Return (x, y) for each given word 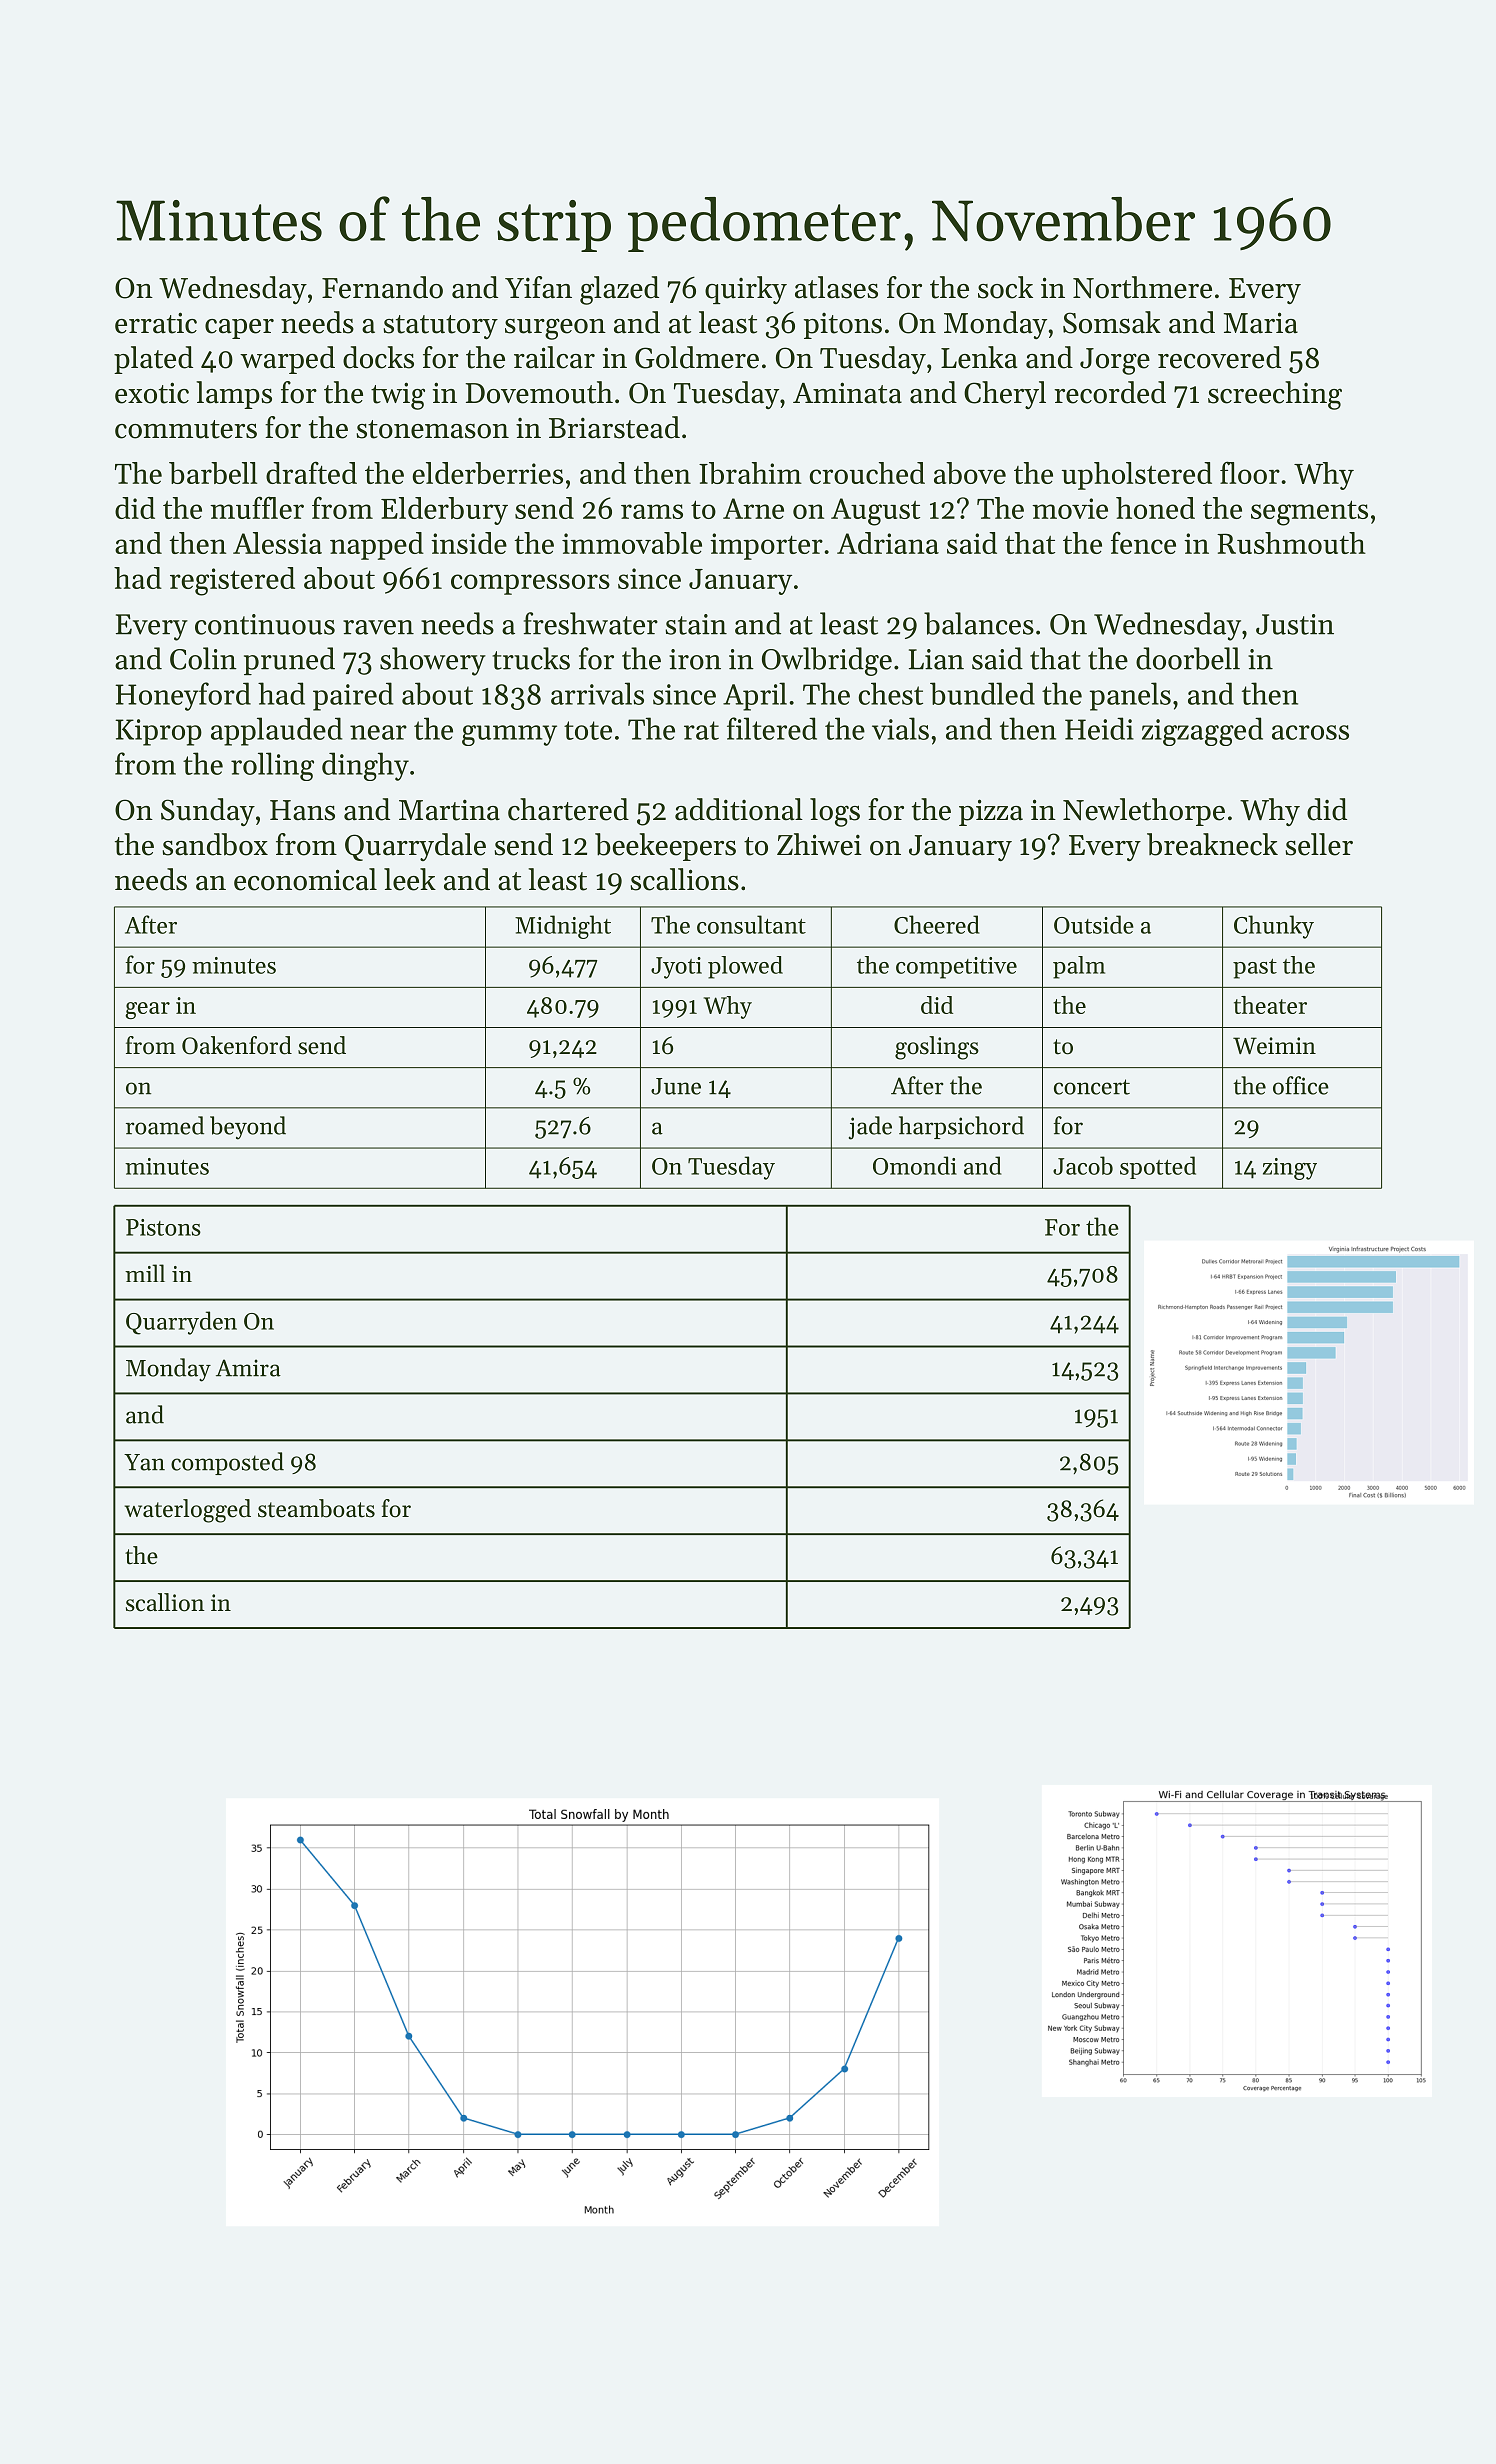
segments (1309, 513)
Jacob (1083, 1165)
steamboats (316, 1508)
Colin (203, 658)
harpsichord (961, 1127)
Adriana (888, 543)
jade (870, 1128)
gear (147, 1010)
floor (1250, 472)
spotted (1158, 1167)
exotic (152, 393)
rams (652, 511)
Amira (248, 1368)
